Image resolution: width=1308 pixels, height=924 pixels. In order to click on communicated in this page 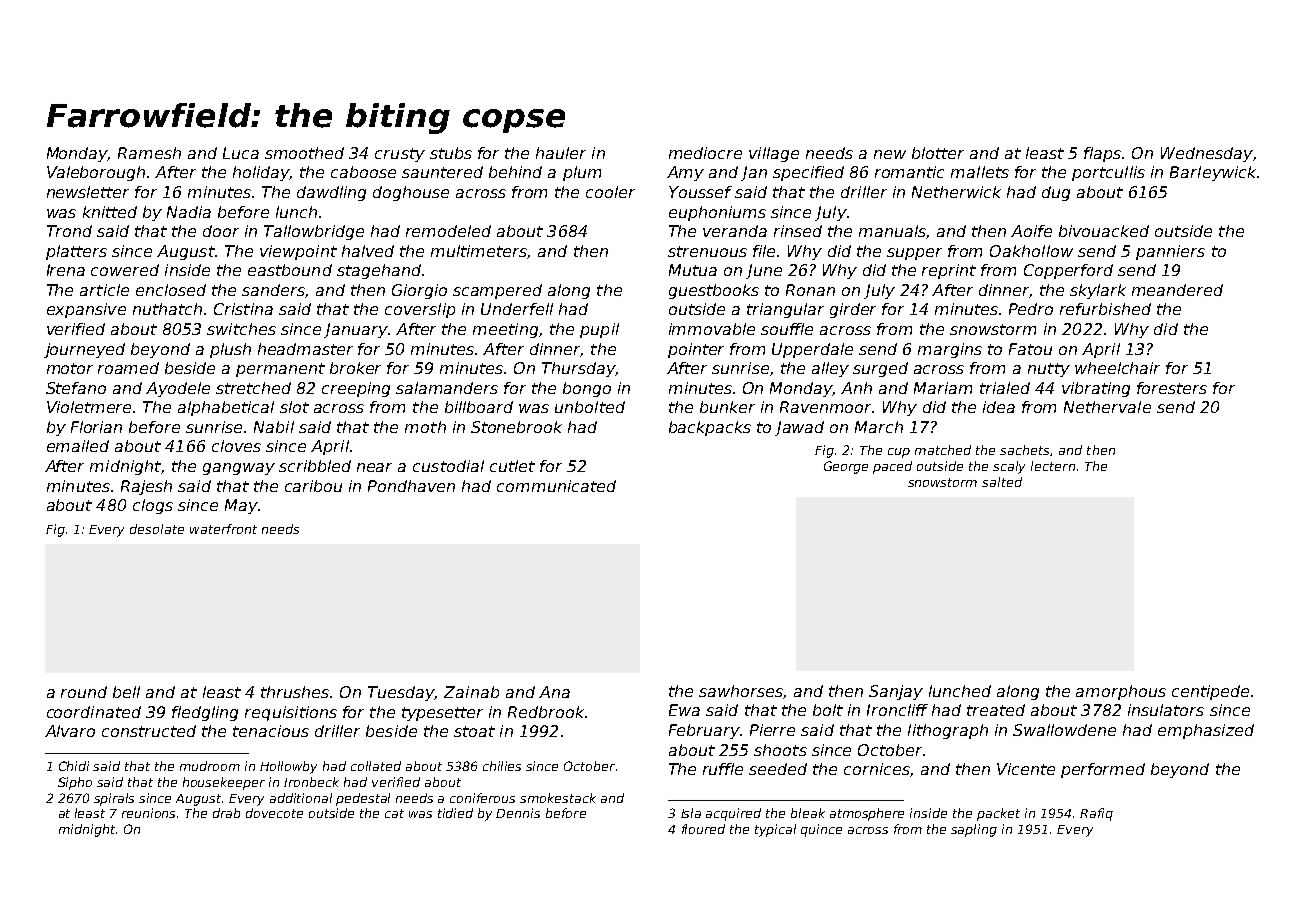, I will do `click(556, 486)`.
